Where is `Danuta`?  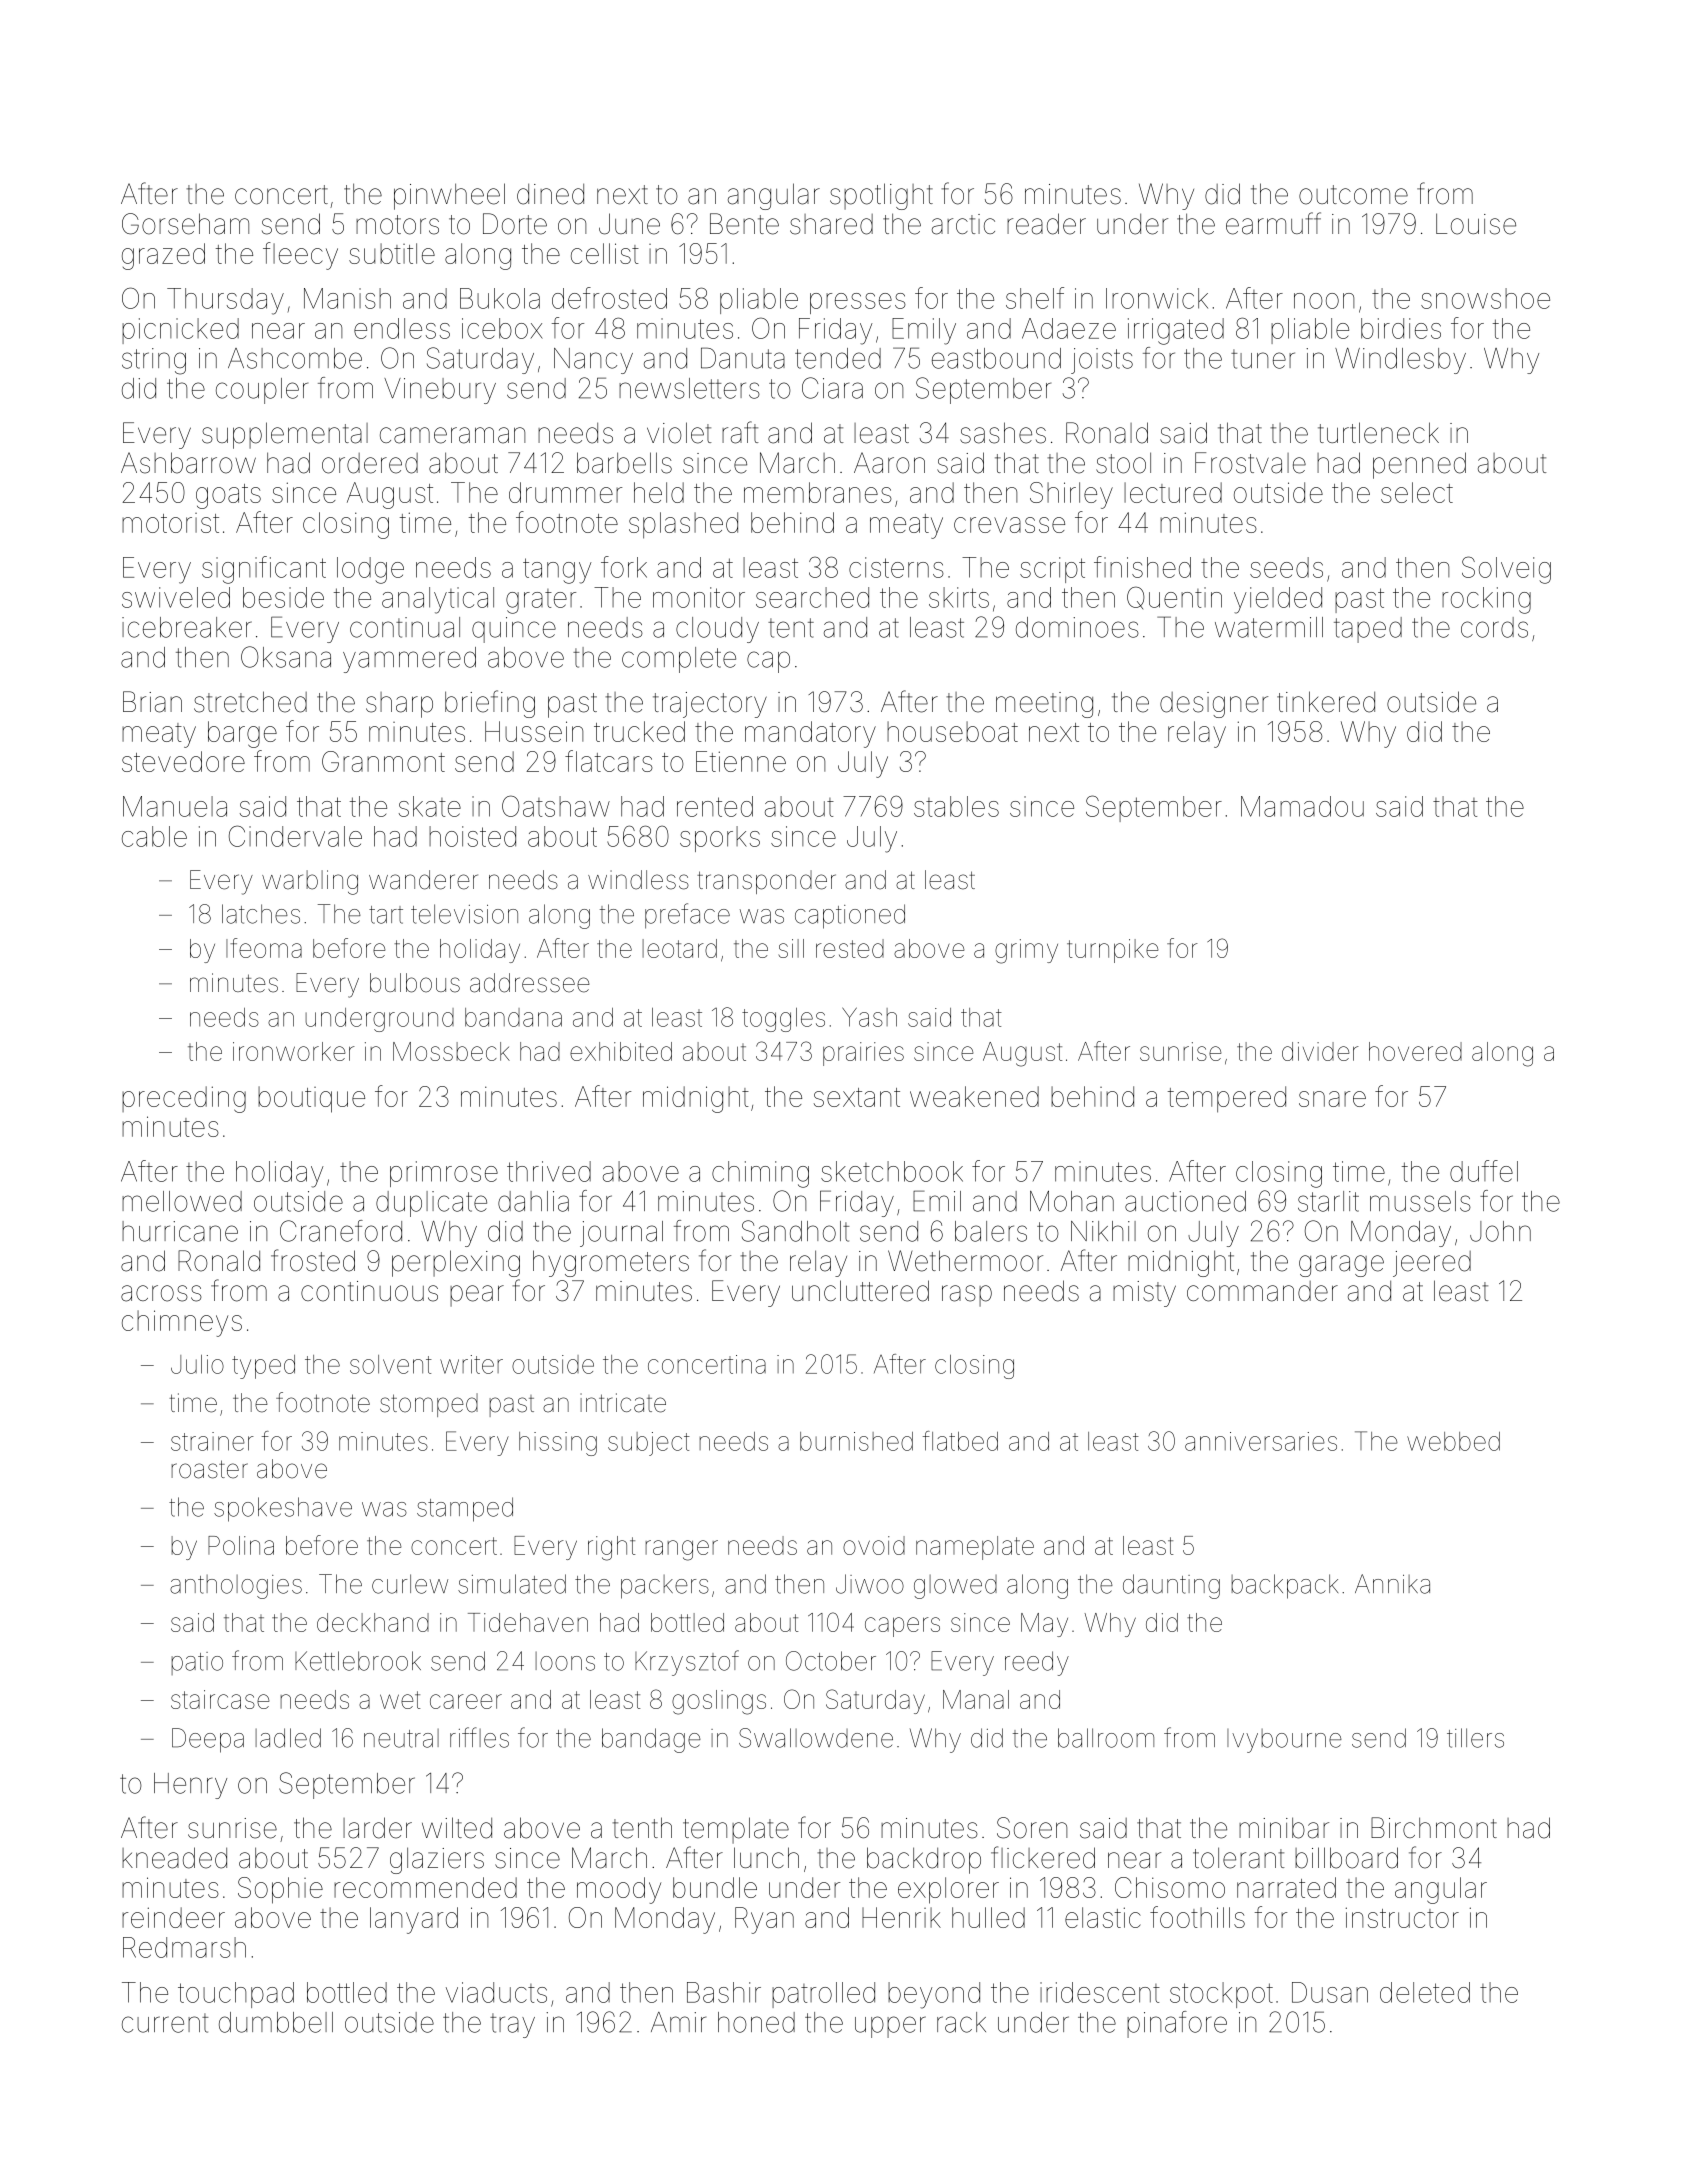 Danuta is located at coordinates (743, 358).
